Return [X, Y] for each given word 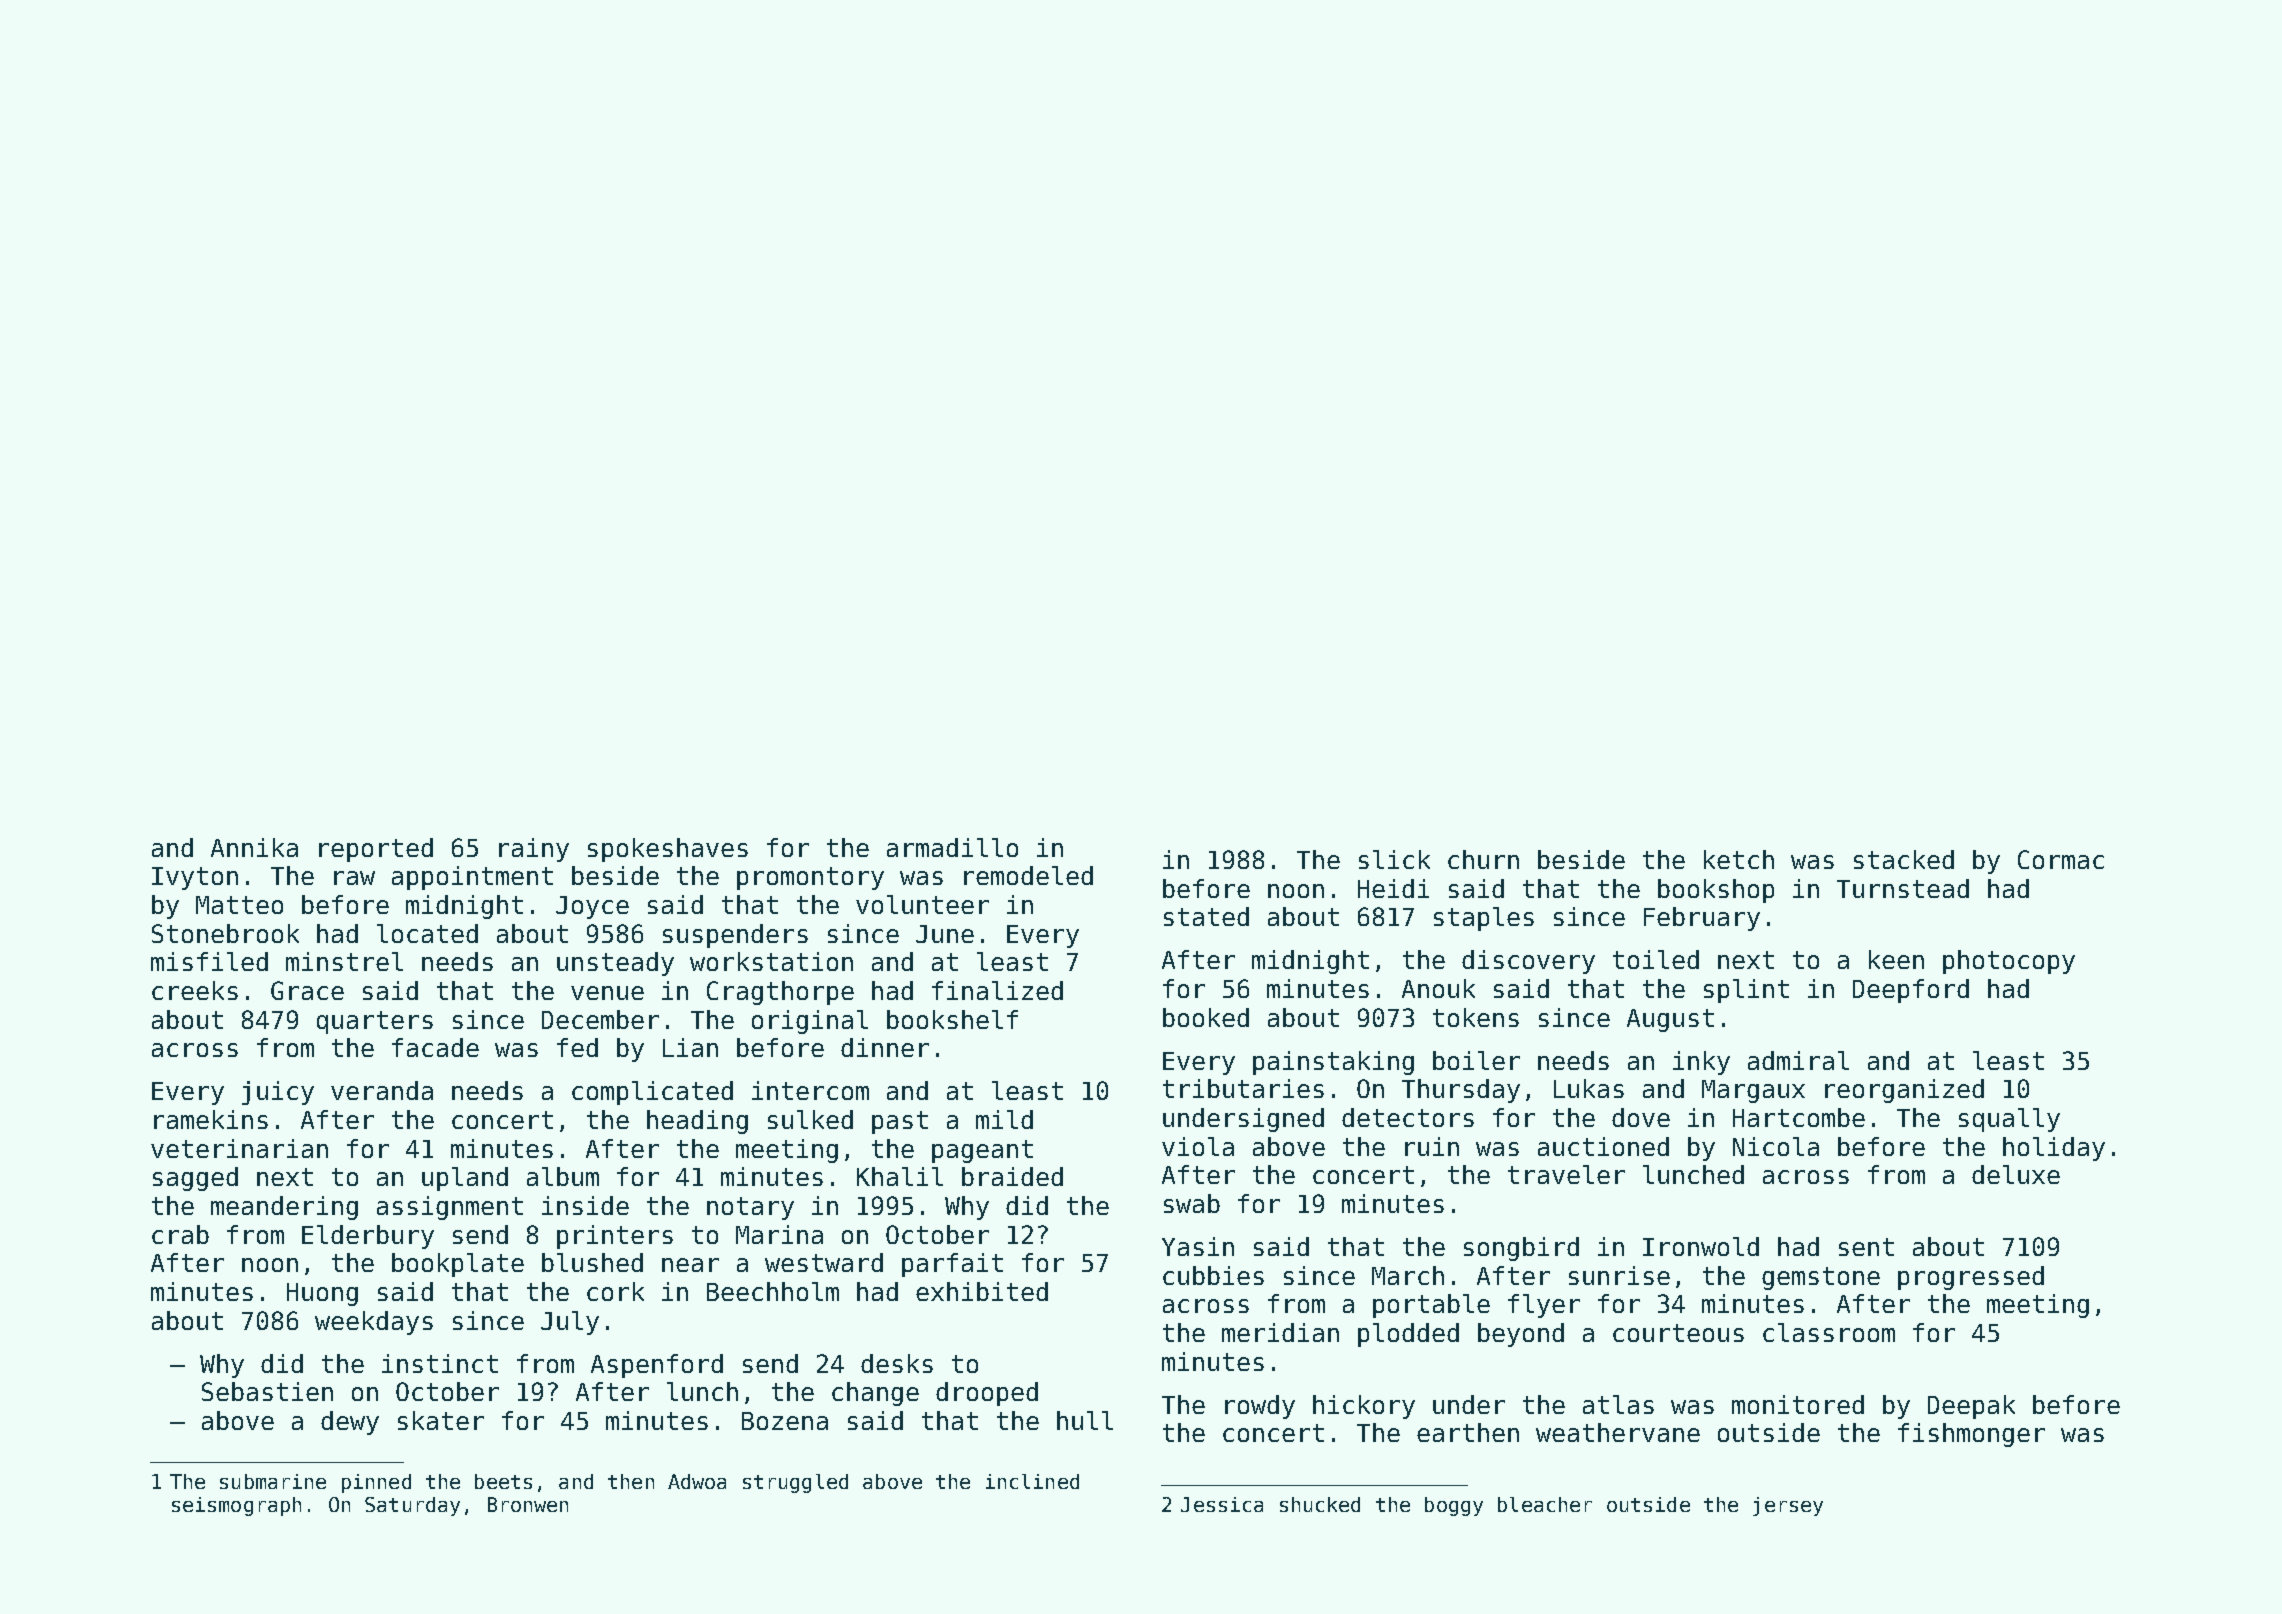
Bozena [785, 1421]
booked [1206, 1017]
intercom [810, 1090]
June [945, 934]
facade [435, 1047]
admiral [1798, 1060]
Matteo [239, 905]
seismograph [236, 1506]
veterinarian [239, 1148]
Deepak [1971, 1407]
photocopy [2009, 962]
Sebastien [267, 1391]
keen [1896, 959]
